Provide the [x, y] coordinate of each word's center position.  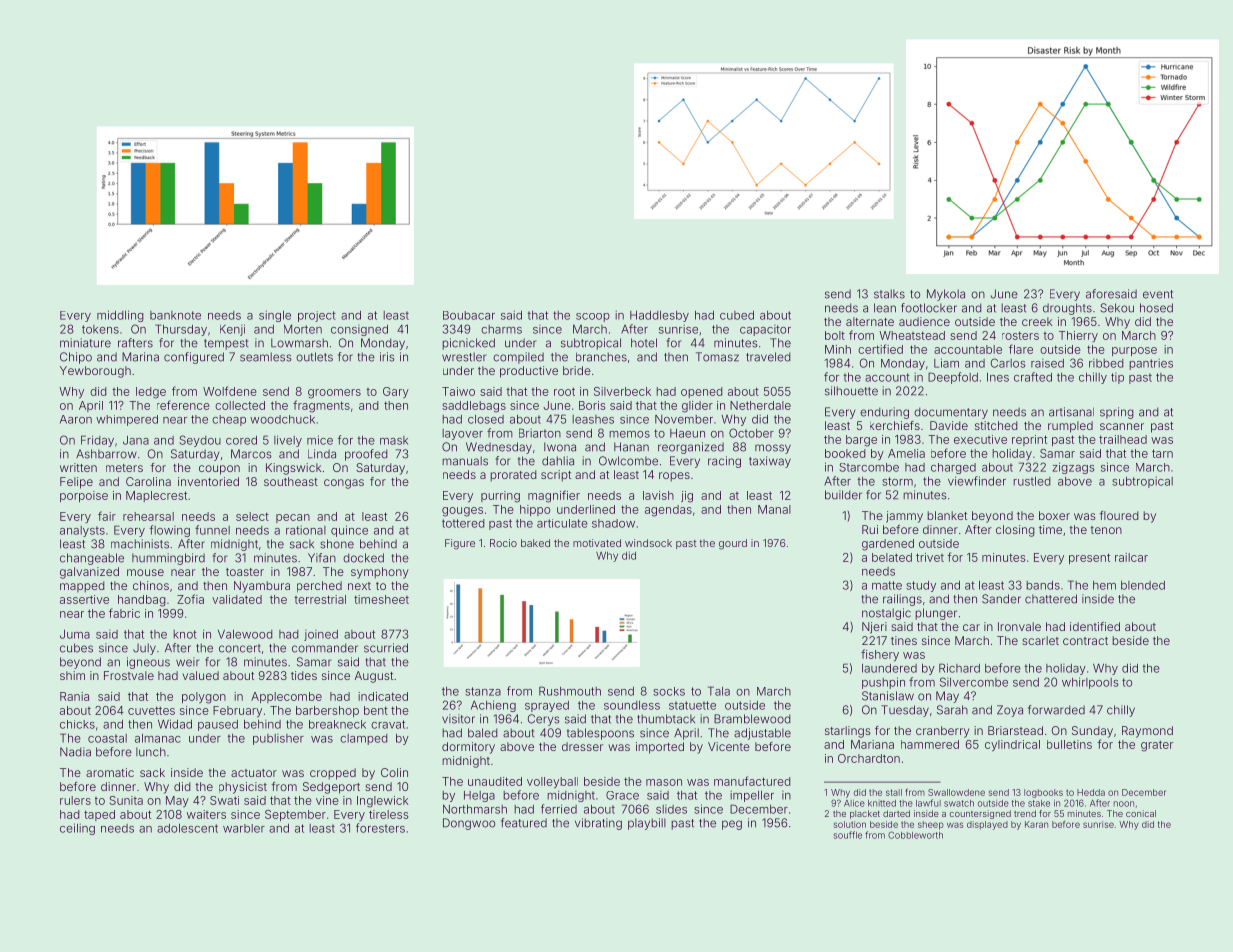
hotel [644, 343]
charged [953, 468]
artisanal [1071, 412]
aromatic [110, 772]
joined [321, 635]
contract [1085, 641]
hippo [535, 510]
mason [664, 782]
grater [1157, 746]
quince [349, 531]
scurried [386, 648]
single [275, 316]
